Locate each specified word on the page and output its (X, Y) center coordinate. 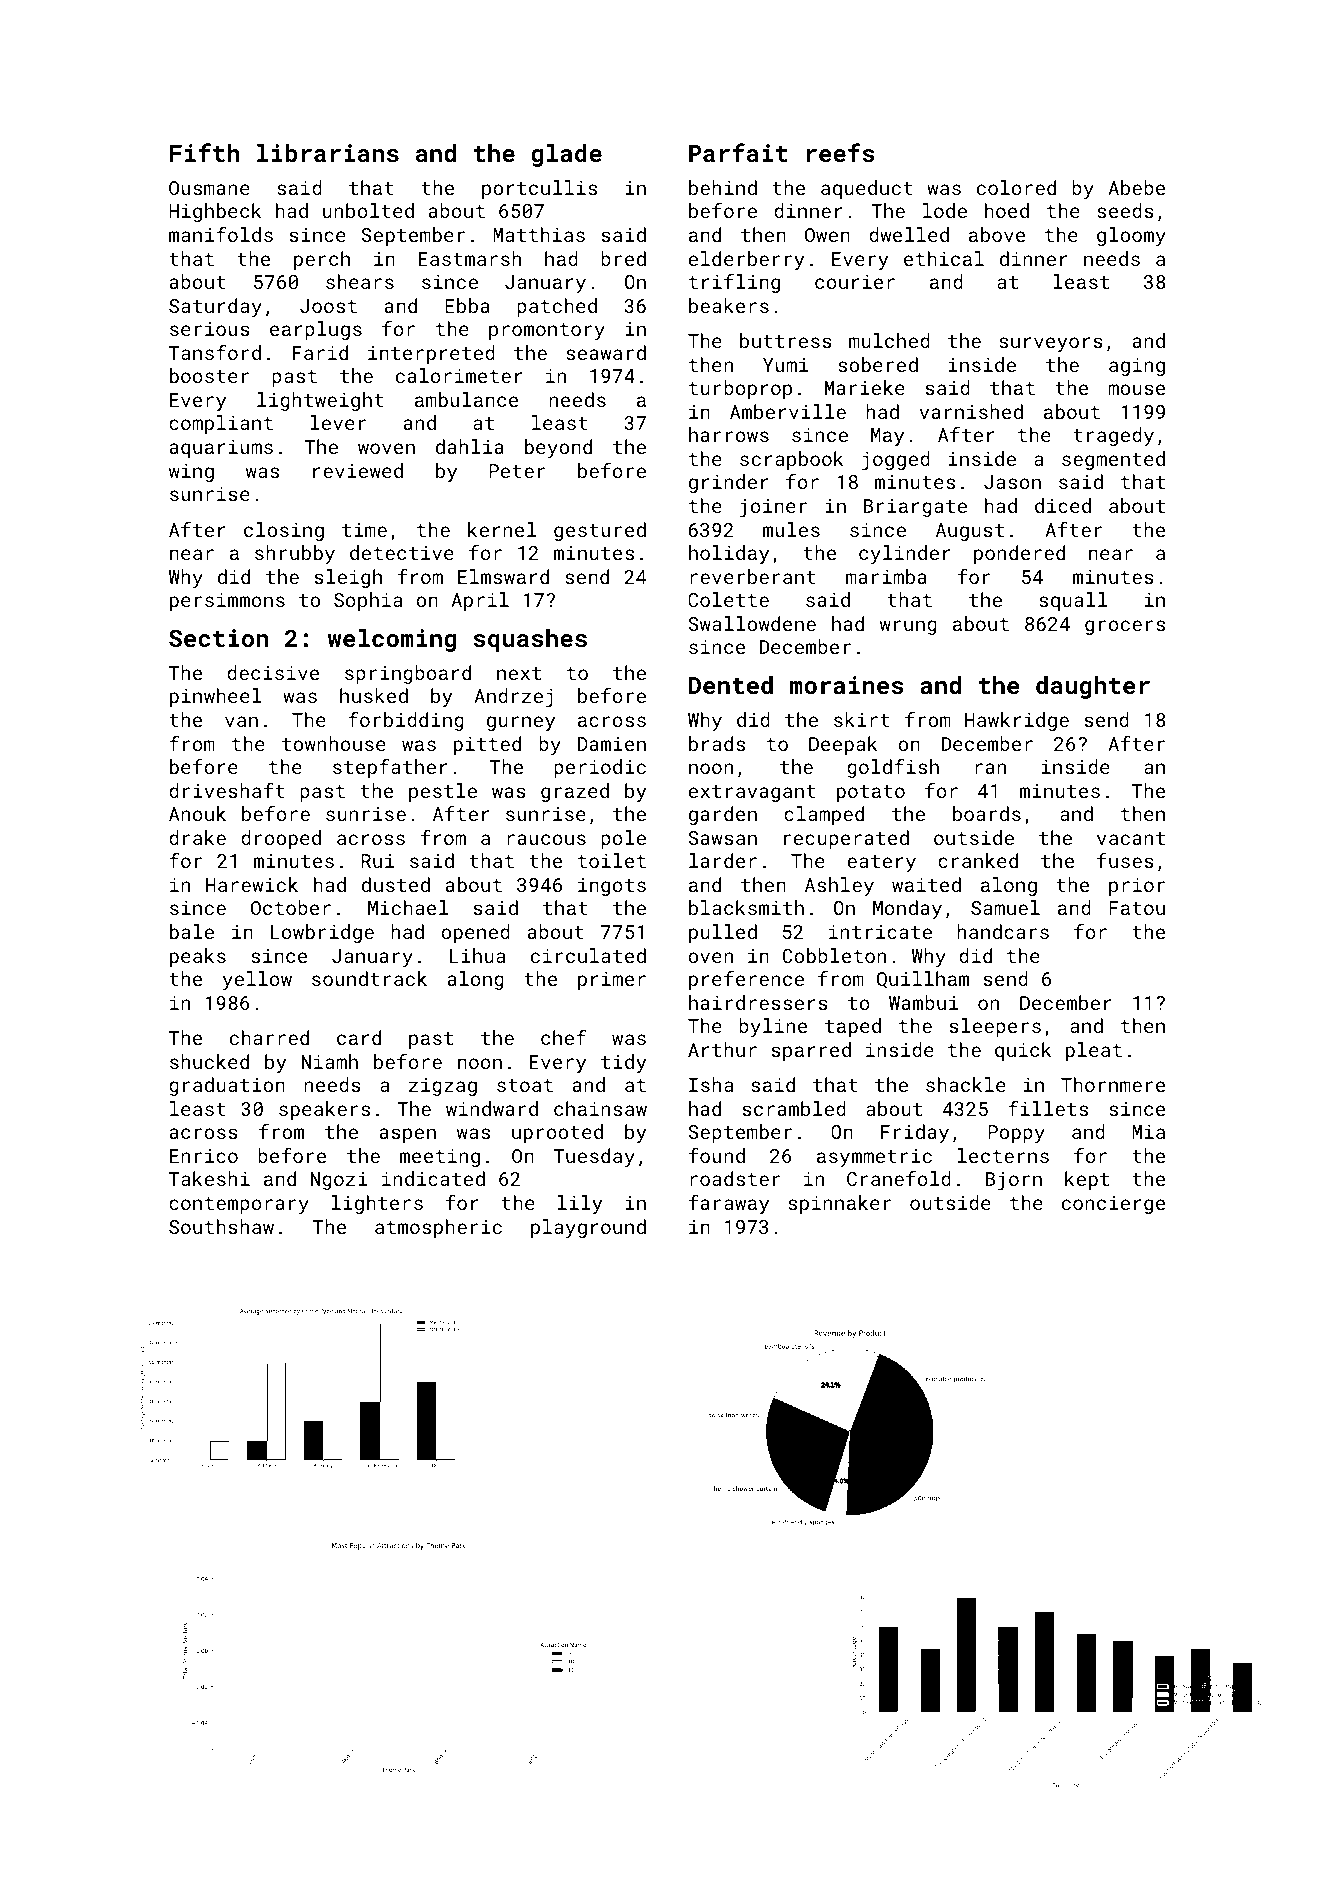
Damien (612, 744)
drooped (281, 839)
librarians (328, 153)
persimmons (227, 602)
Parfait (738, 152)
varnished (971, 411)
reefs (841, 152)
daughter (1093, 687)
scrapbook (791, 460)
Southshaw (221, 1226)
